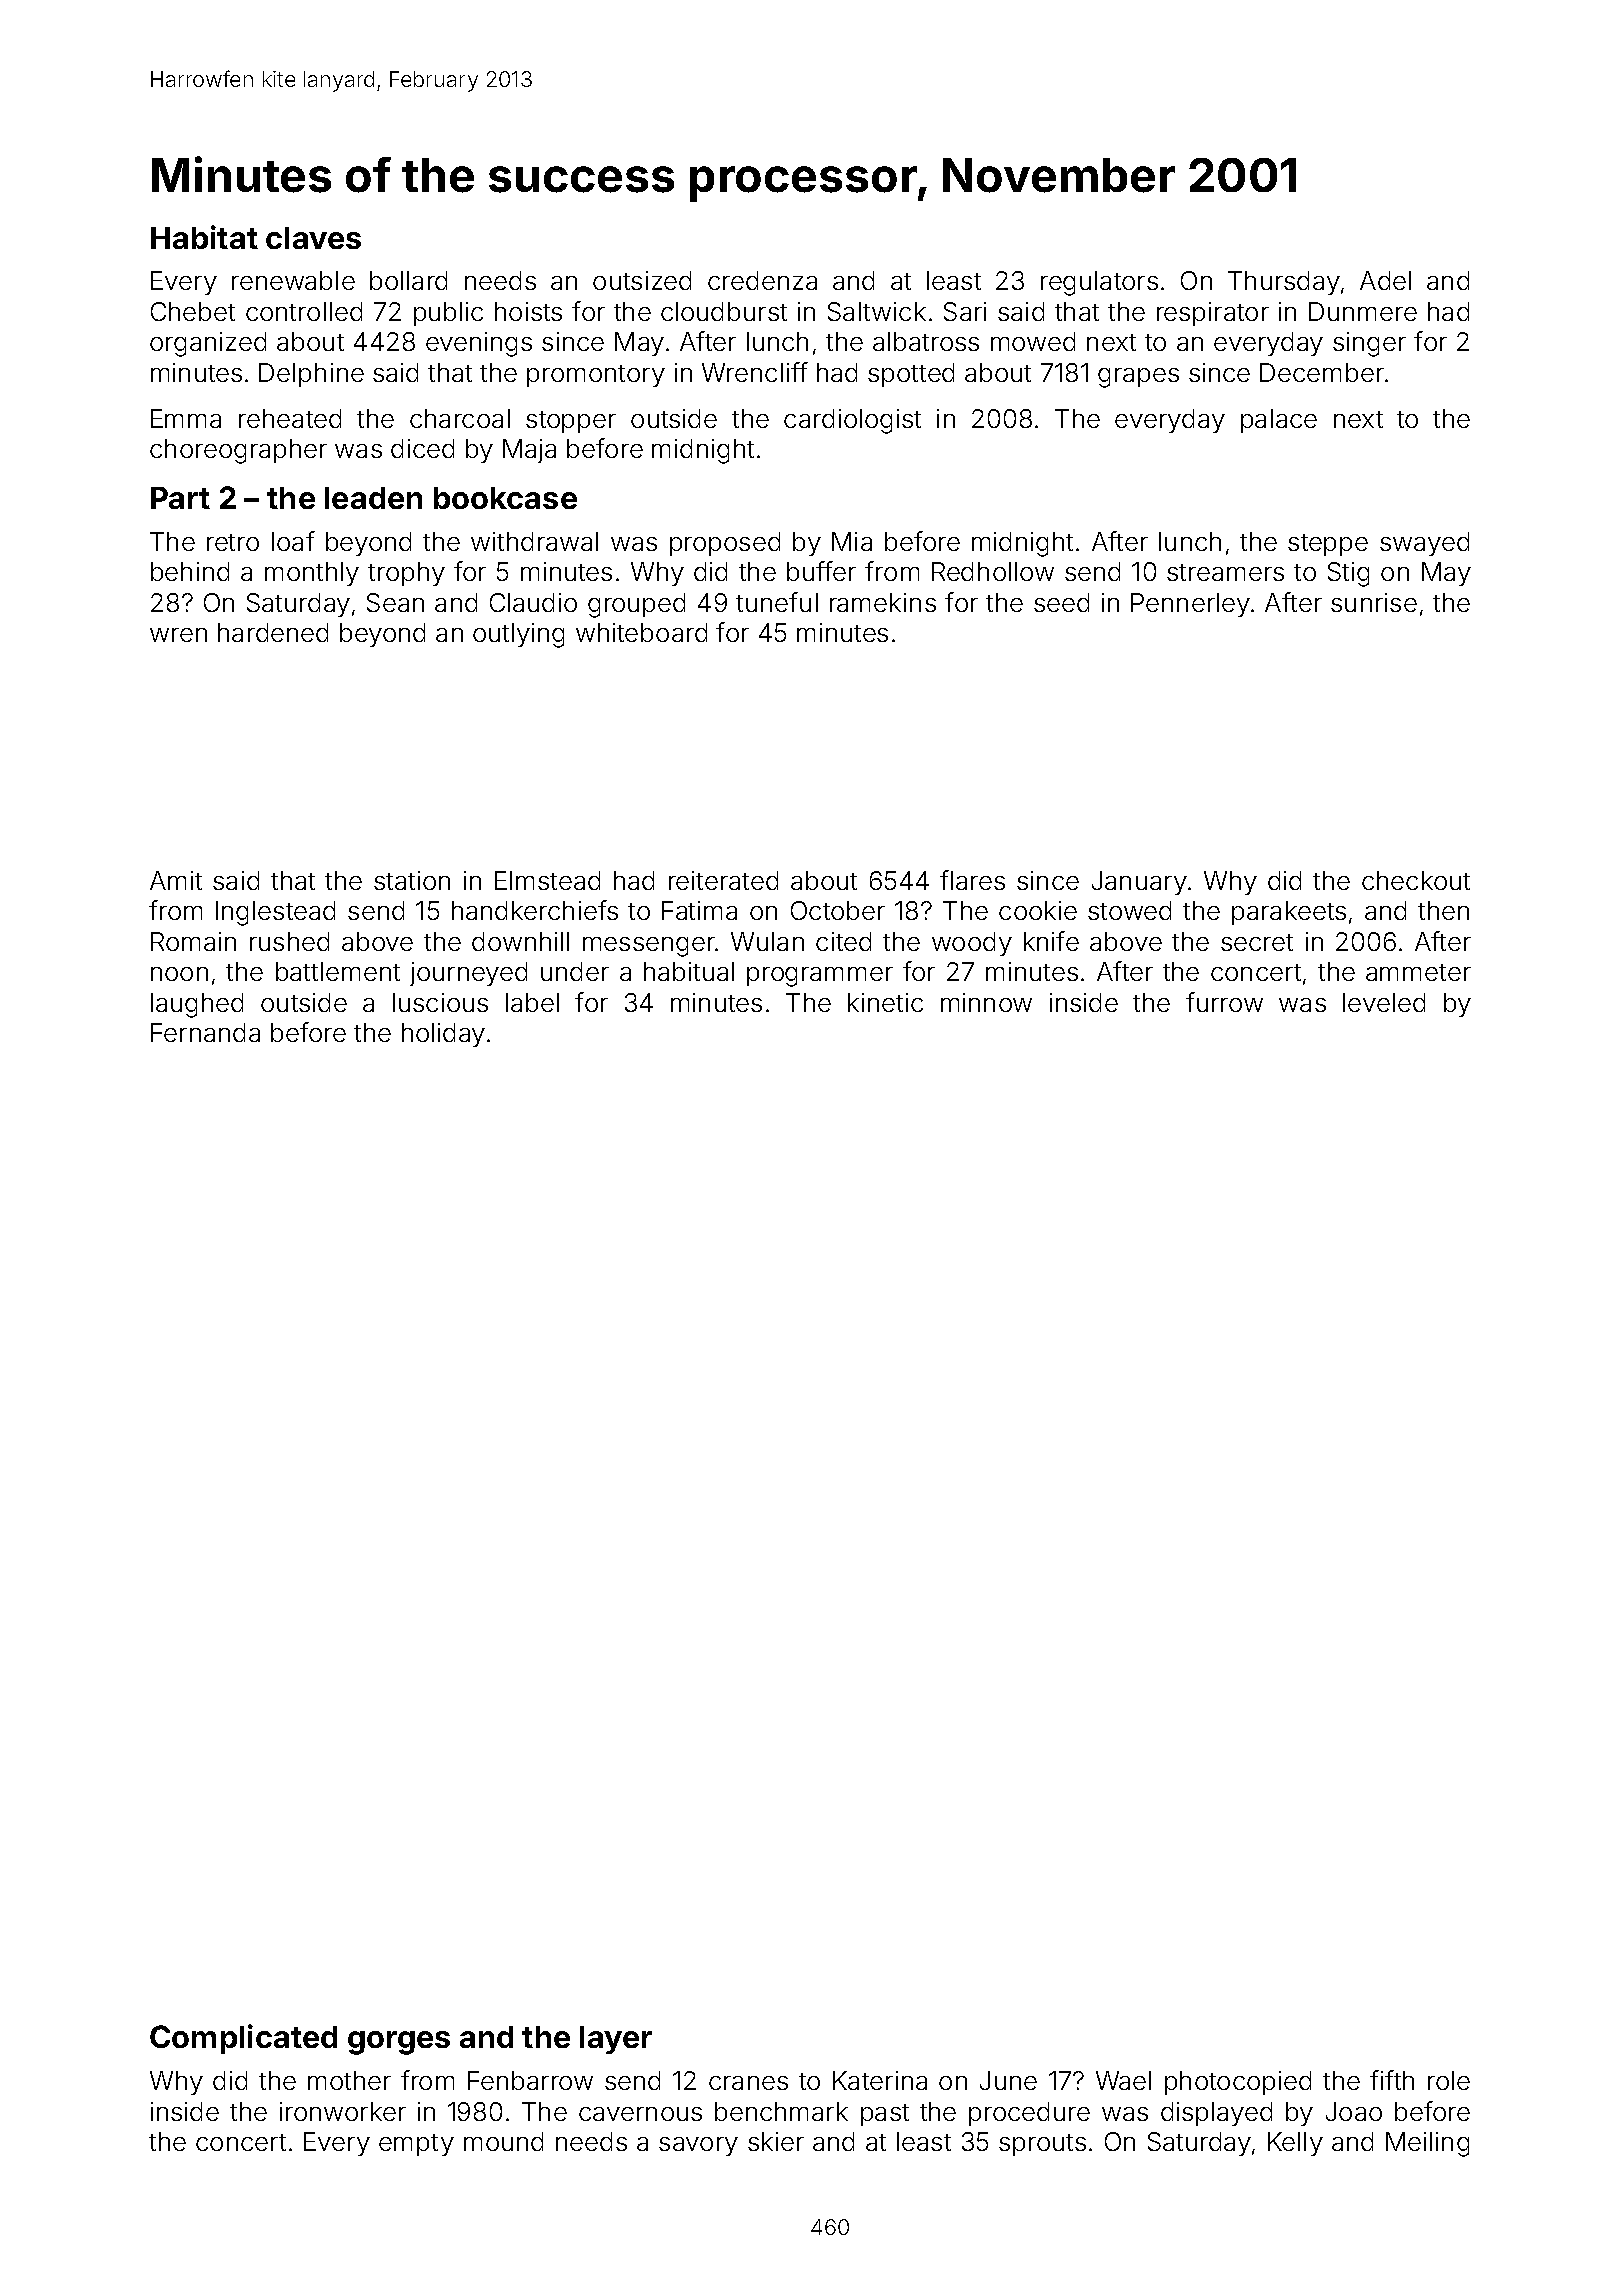 This image has width=1620, height=2292. What do you see at coordinates (343, 2111) in the image?
I see `ironworker` at bounding box center [343, 2111].
